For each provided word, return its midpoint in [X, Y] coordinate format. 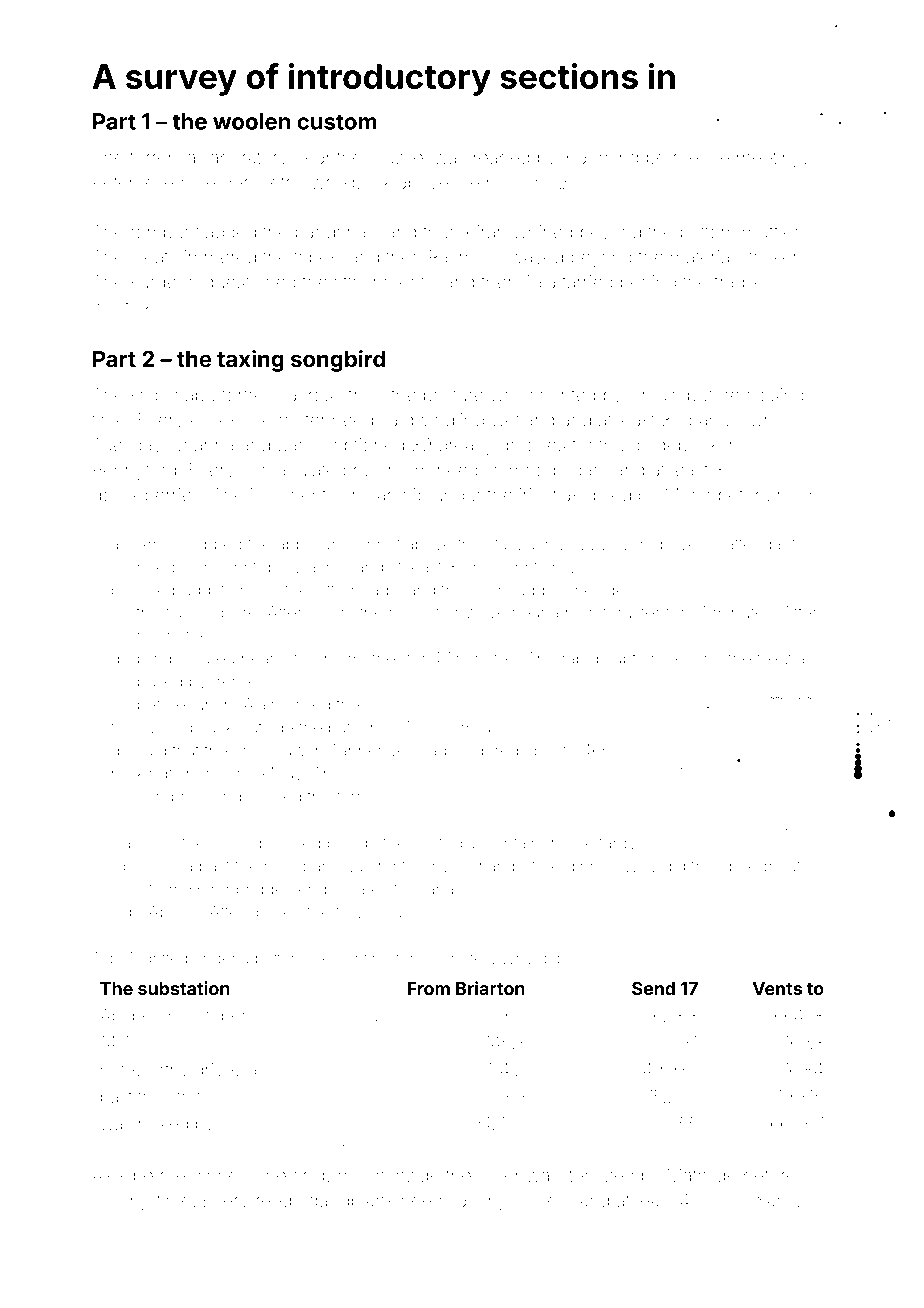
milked [163, 1123]
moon [361, 1176]
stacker [769, 257]
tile [767, 658]
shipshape [173, 396]
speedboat [761, 867]
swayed [532, 259]
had [433, 750]
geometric [263, 184]
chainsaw [269, 750]
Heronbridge [237, 891]
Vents [777, 988]
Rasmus [461, 257]
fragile [739, 283]
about [546, 751]
